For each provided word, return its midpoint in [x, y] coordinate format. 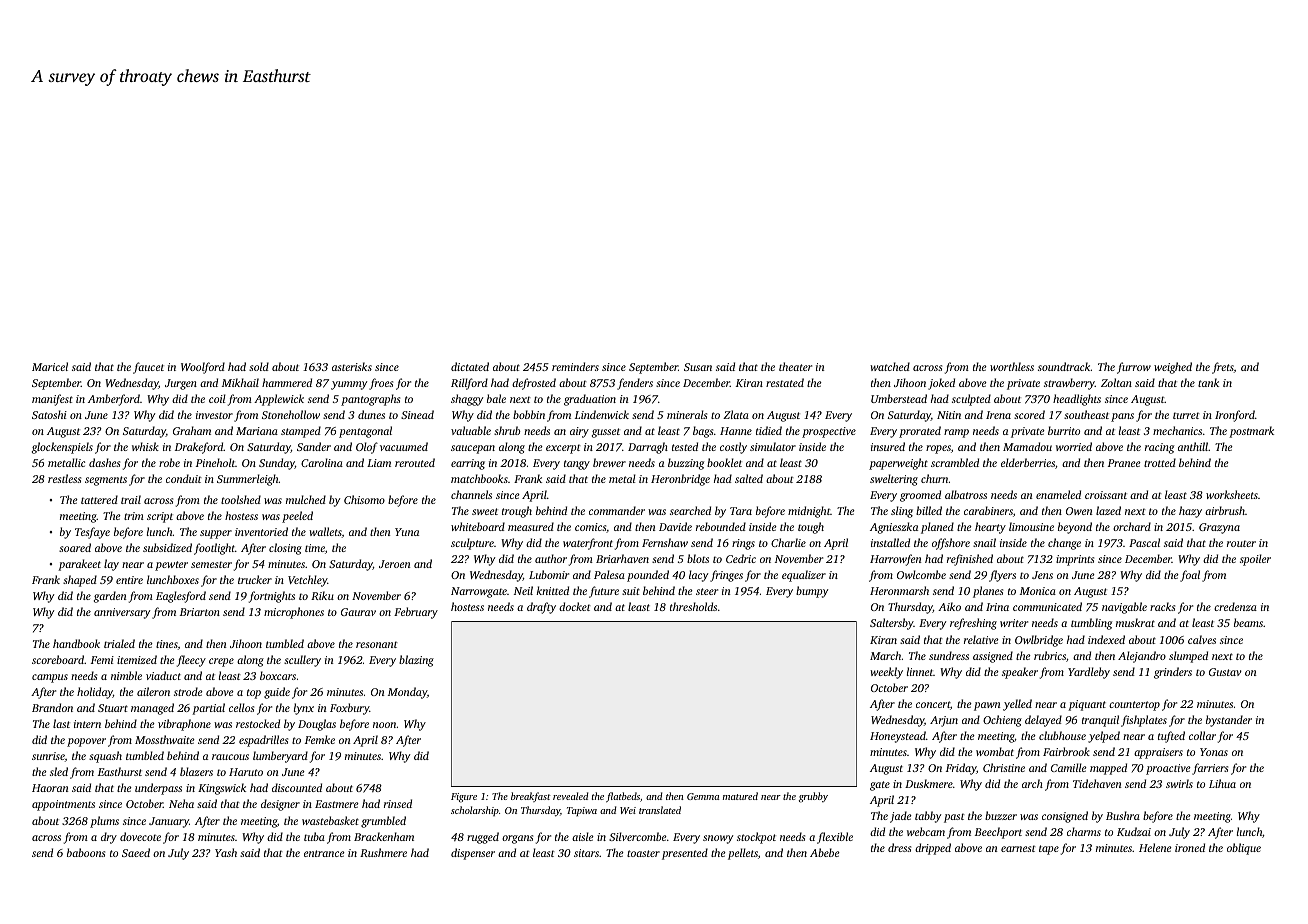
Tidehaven [1097, 783]
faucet [148, 368]
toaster [643, 853]
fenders [635, 384]
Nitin [949, 415]
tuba [314, 836]
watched [890, 366]
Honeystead [898, 737]
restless [64, 478]
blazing [416, 661]
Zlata [736, 414]
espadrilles [263, 741]
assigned [993, 657]
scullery [302, 661]
